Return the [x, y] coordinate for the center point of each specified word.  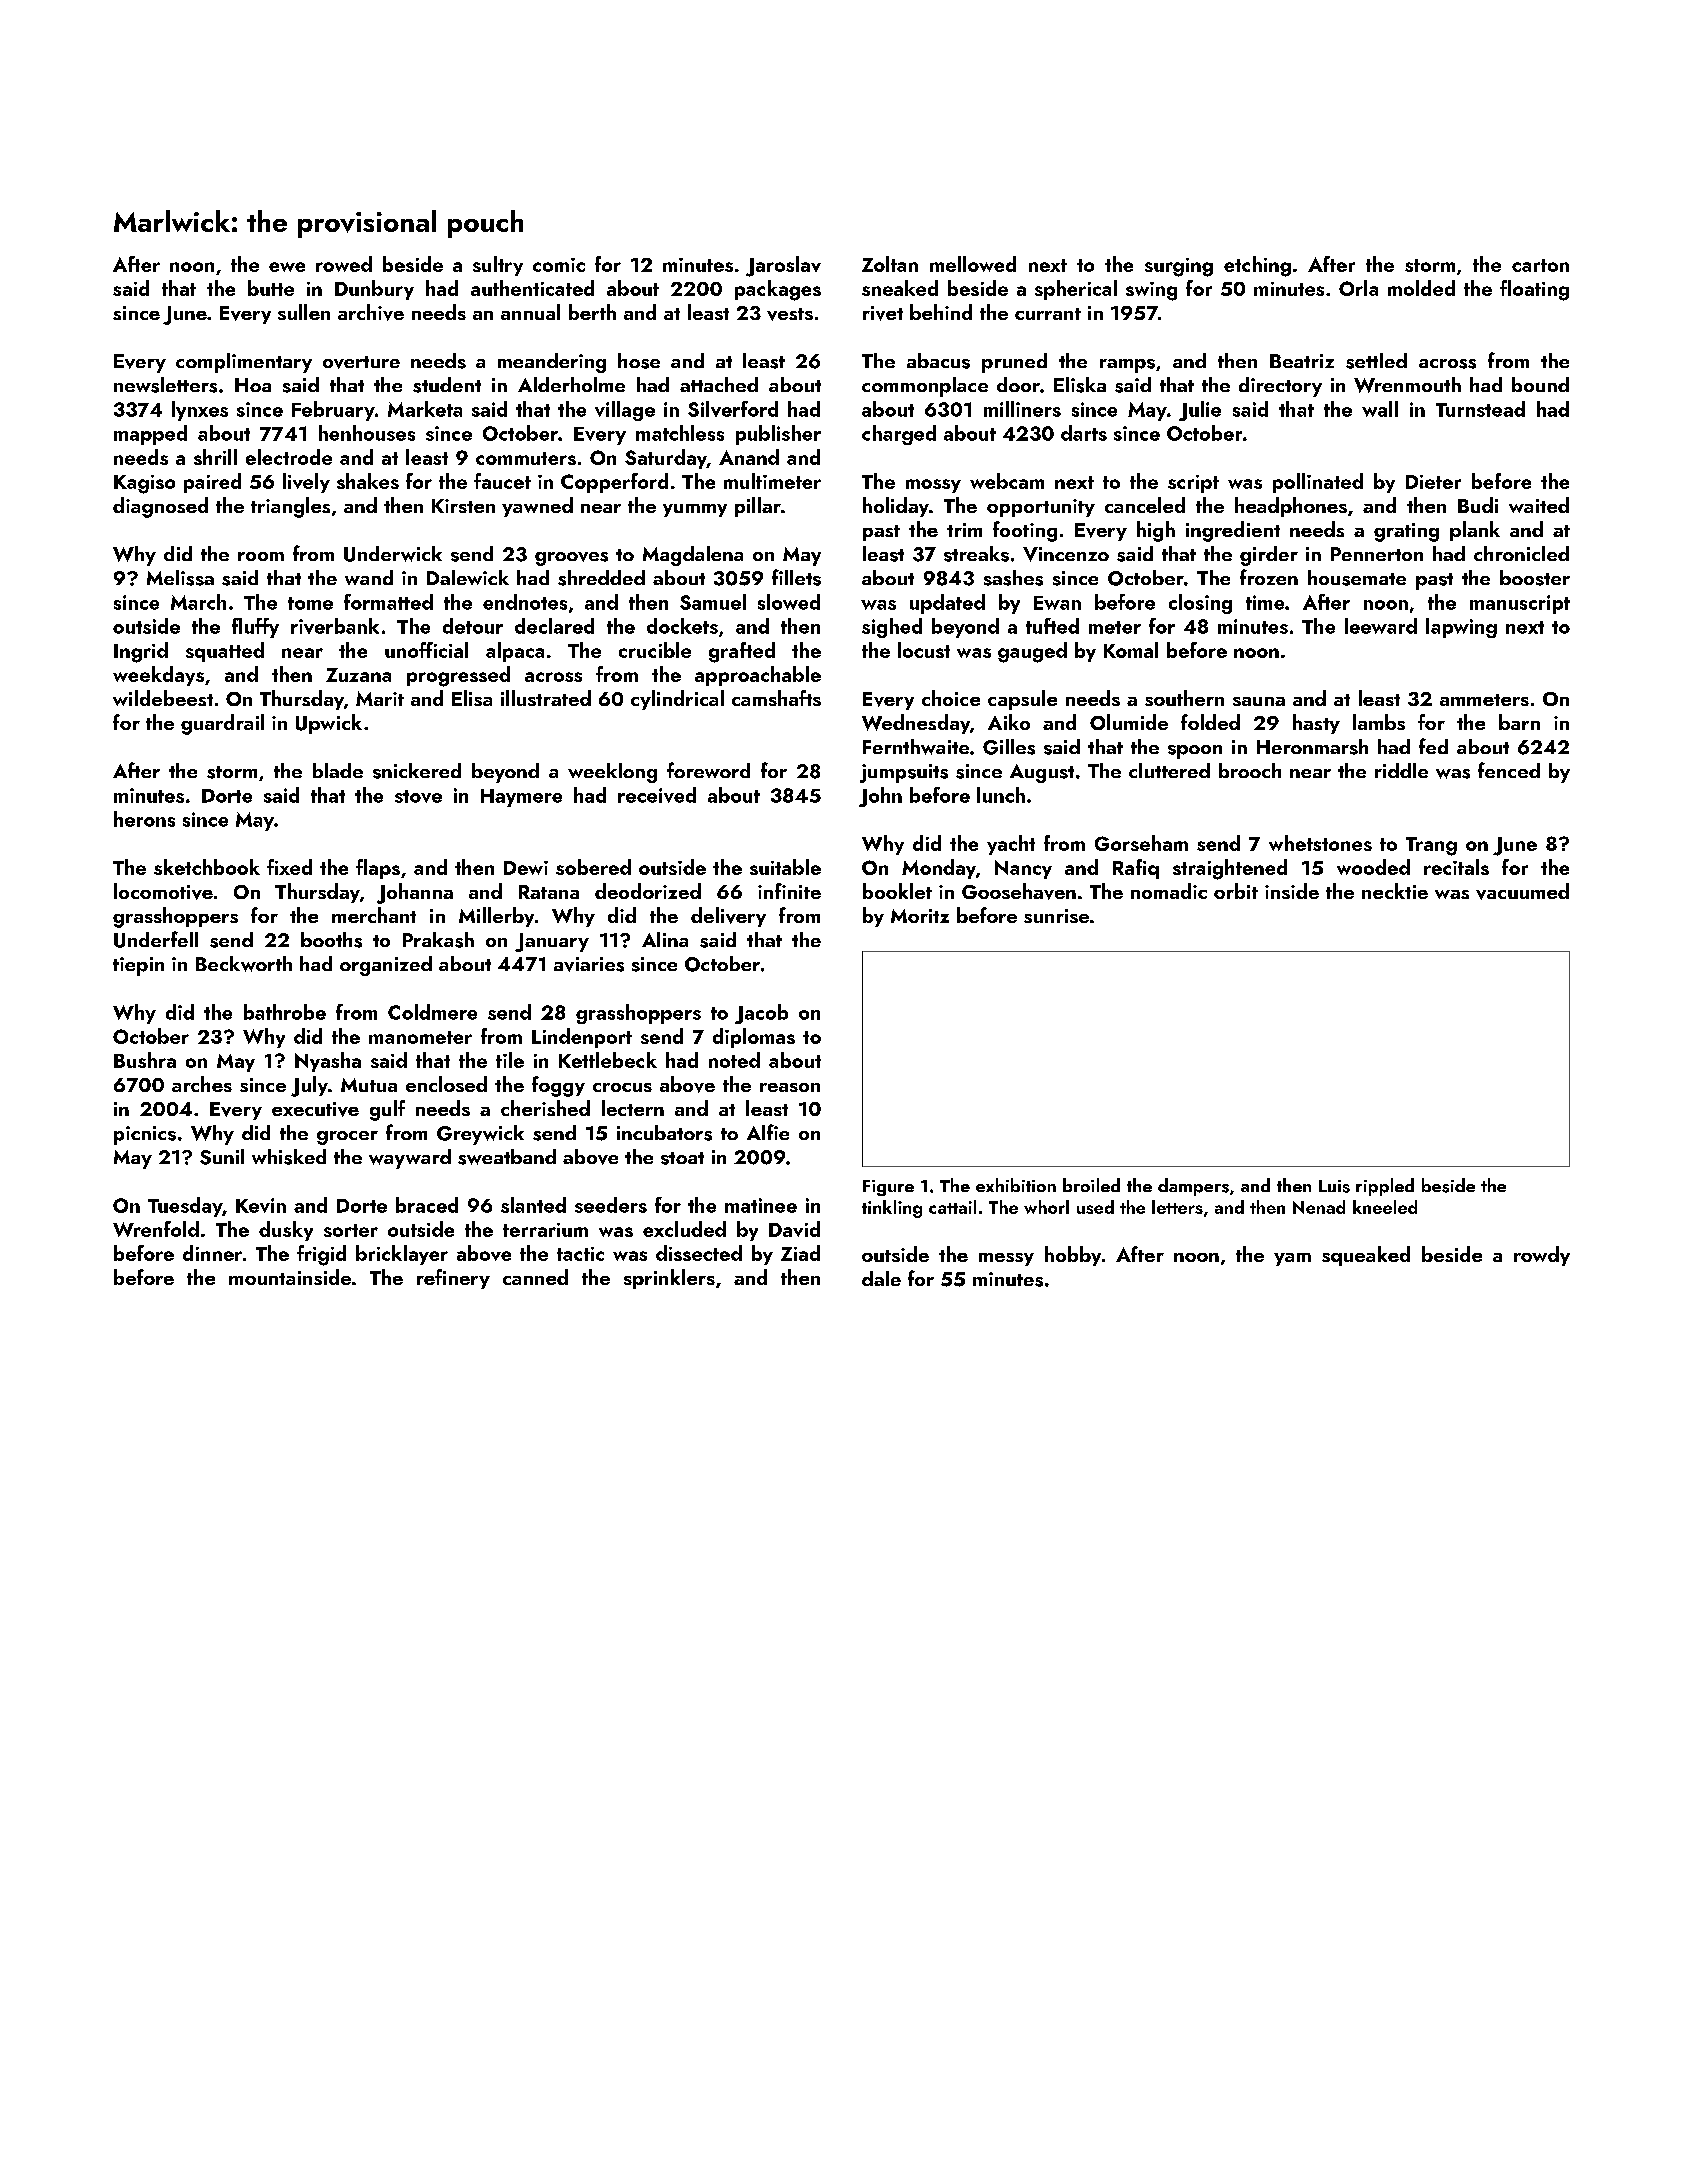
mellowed [973, 264]
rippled [1385, 1187]
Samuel [713, 602]
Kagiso [144, 484]
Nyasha [328, 1062]
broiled [1091, 1185]
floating [1534, 290]
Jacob [761, 1014]
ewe [287, 267]
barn [1519, 722]
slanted [533, 1205]
